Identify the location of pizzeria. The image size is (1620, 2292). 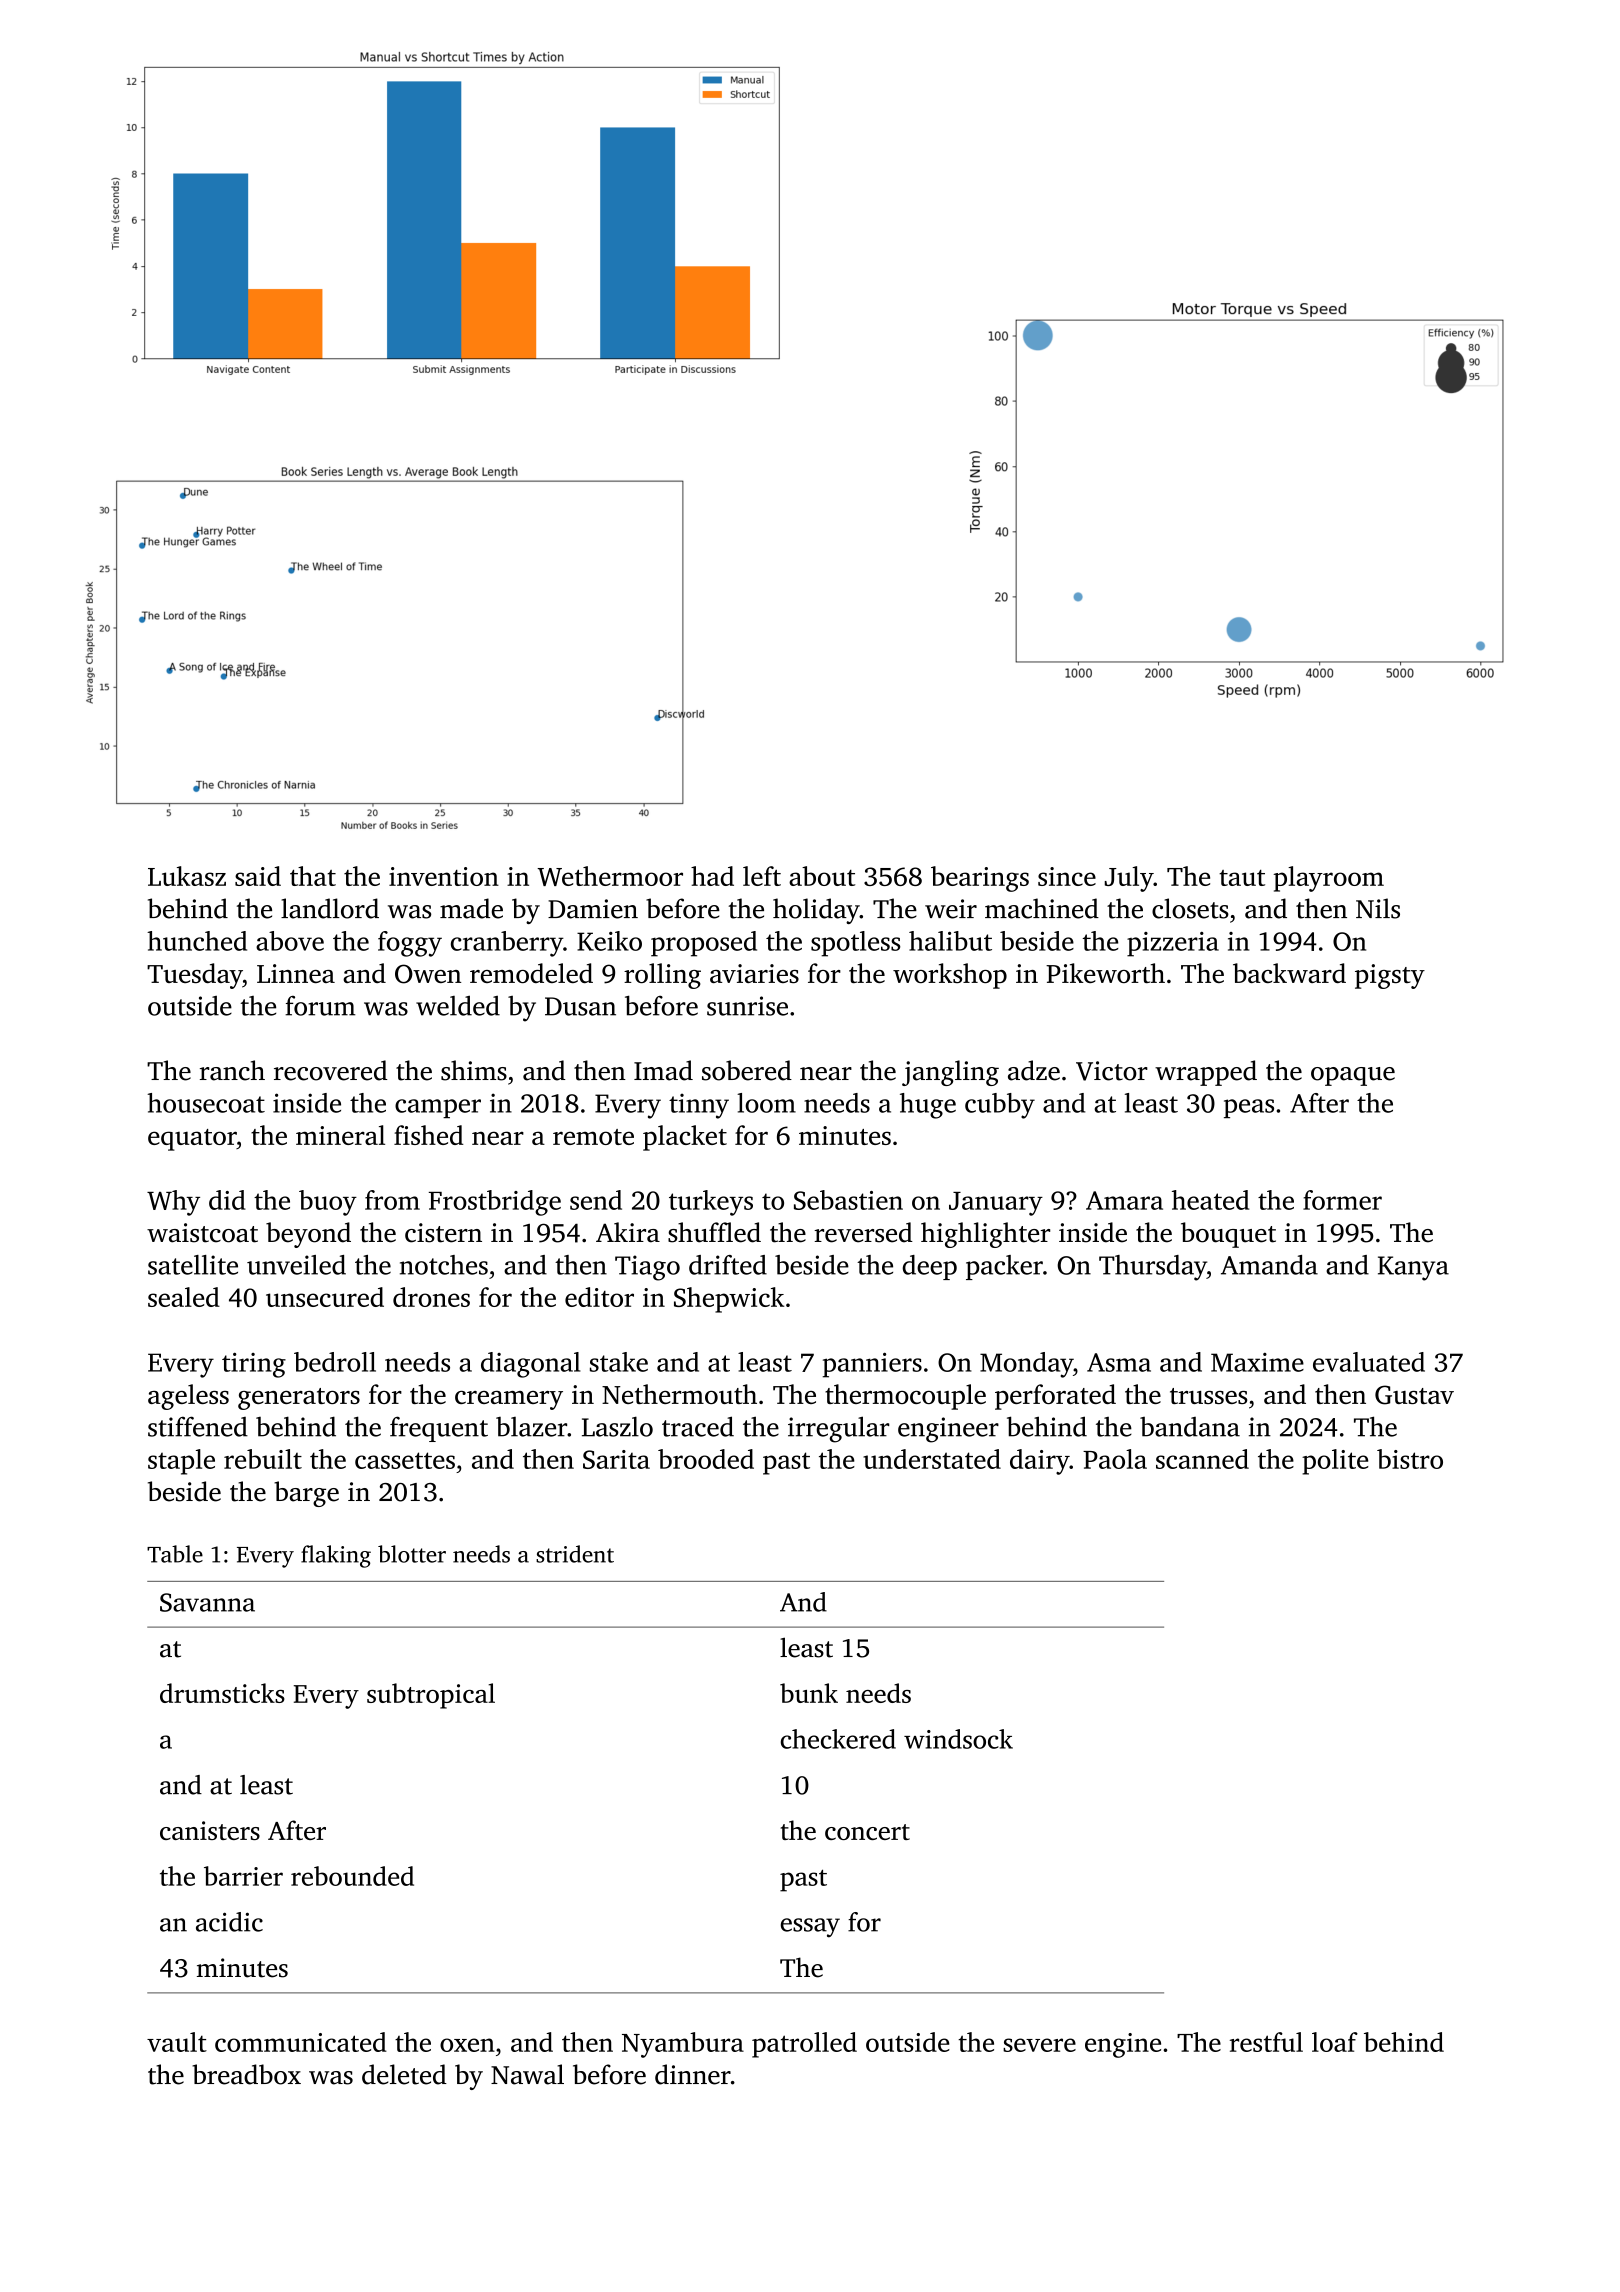
(1173, 944).
